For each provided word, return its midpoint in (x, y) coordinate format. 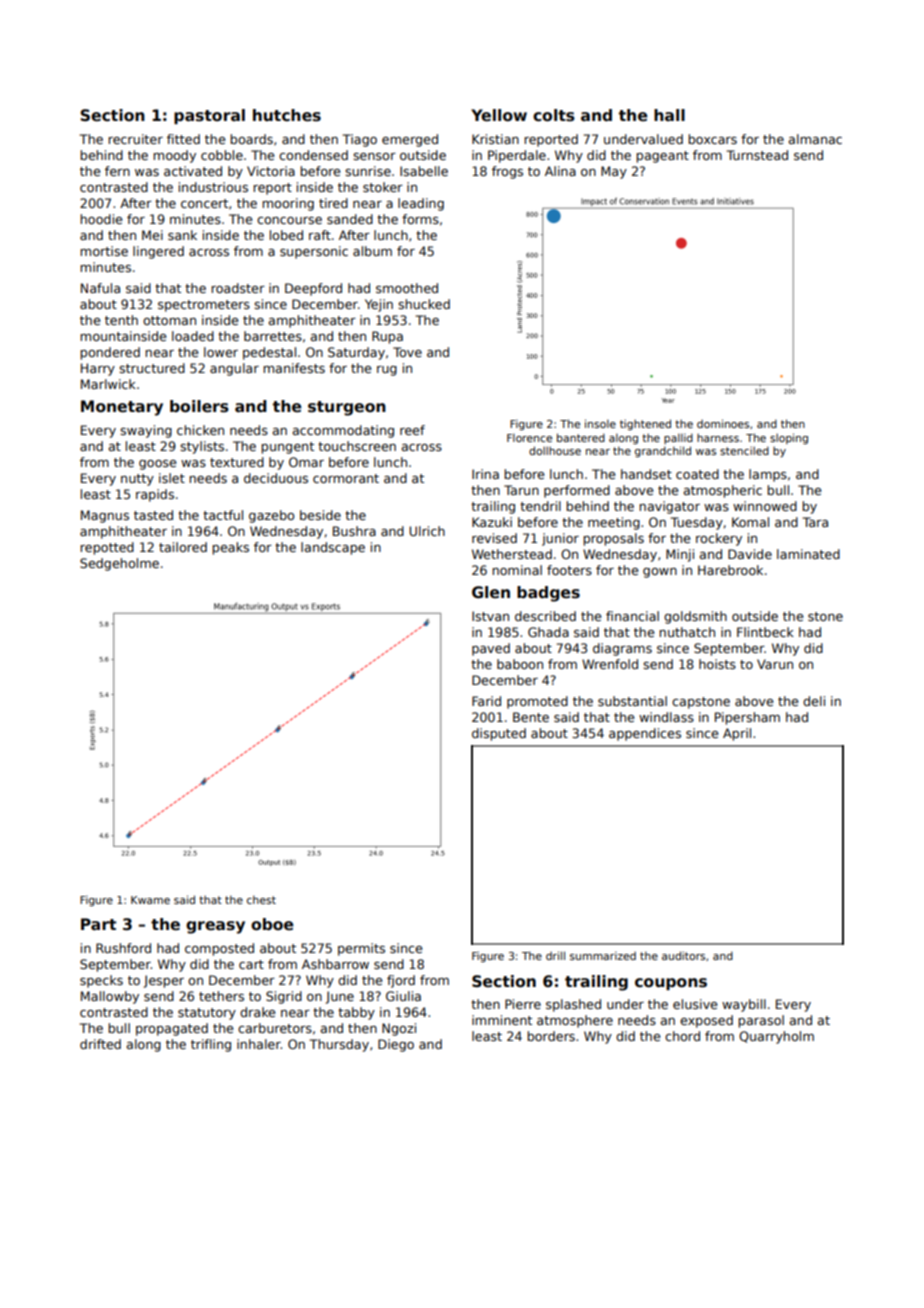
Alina (560, 171)
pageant (662, 157)
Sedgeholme (119, 564)
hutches (287, 115)
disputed (499, 734)
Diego (396, 1045)
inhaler (259, 1044)
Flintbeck (765, 632)
